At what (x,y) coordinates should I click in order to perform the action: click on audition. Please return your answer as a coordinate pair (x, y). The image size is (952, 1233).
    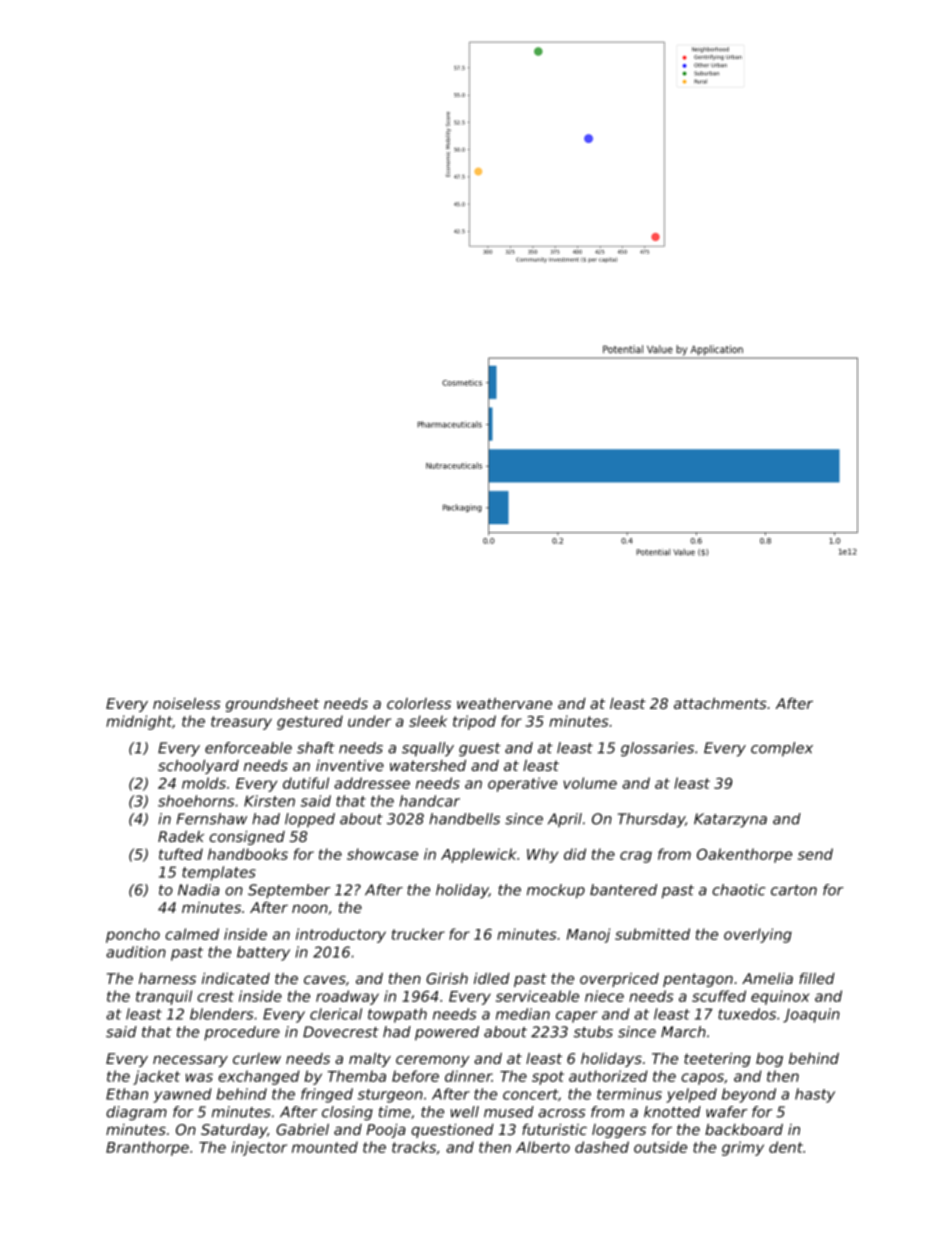
    Looking at the image, I should click on (136, 952).
